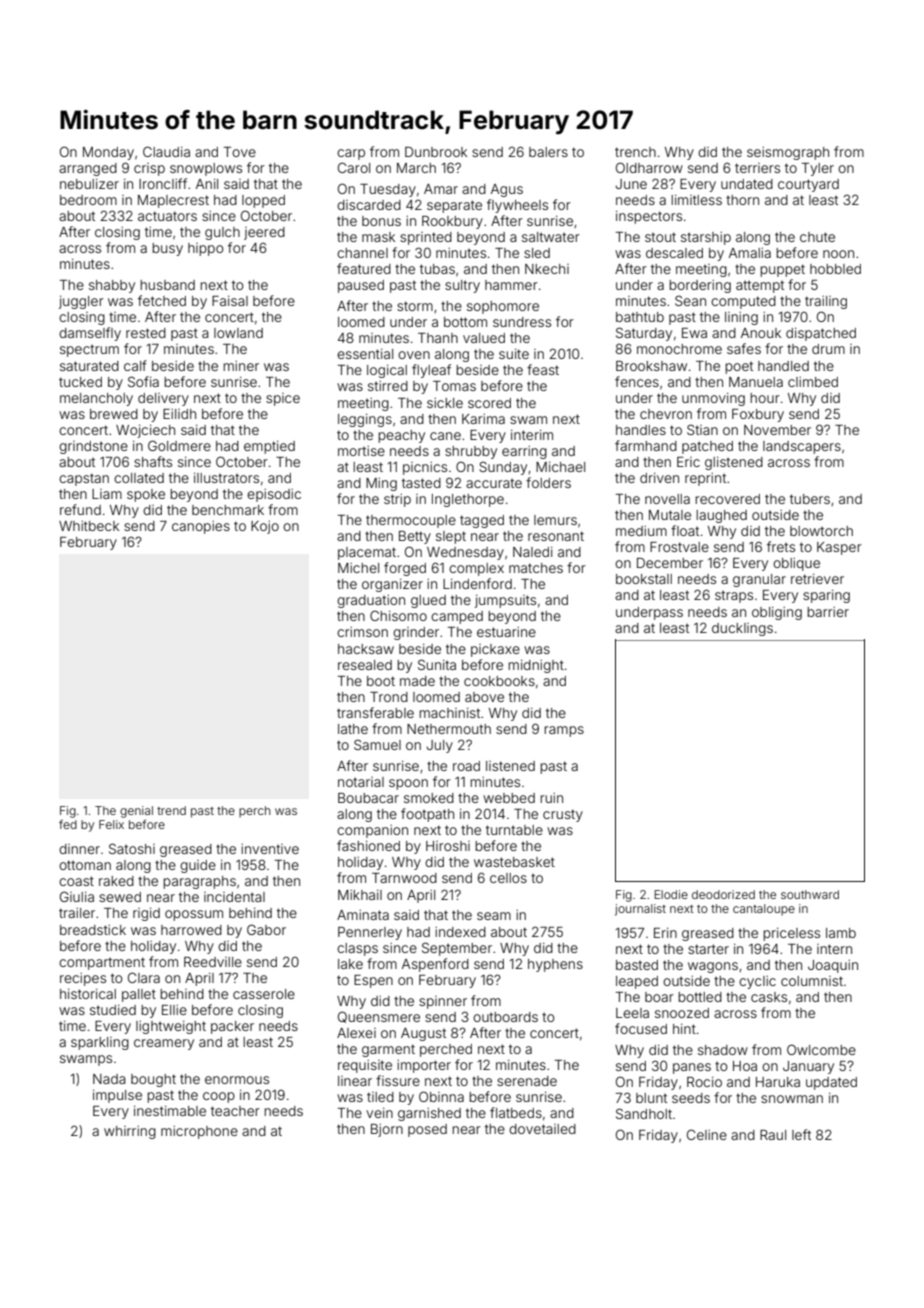 The height and width of the page is (1308, 924). Describe the element at coordinates (543, 369) in the page. I see `feast` at that location.
